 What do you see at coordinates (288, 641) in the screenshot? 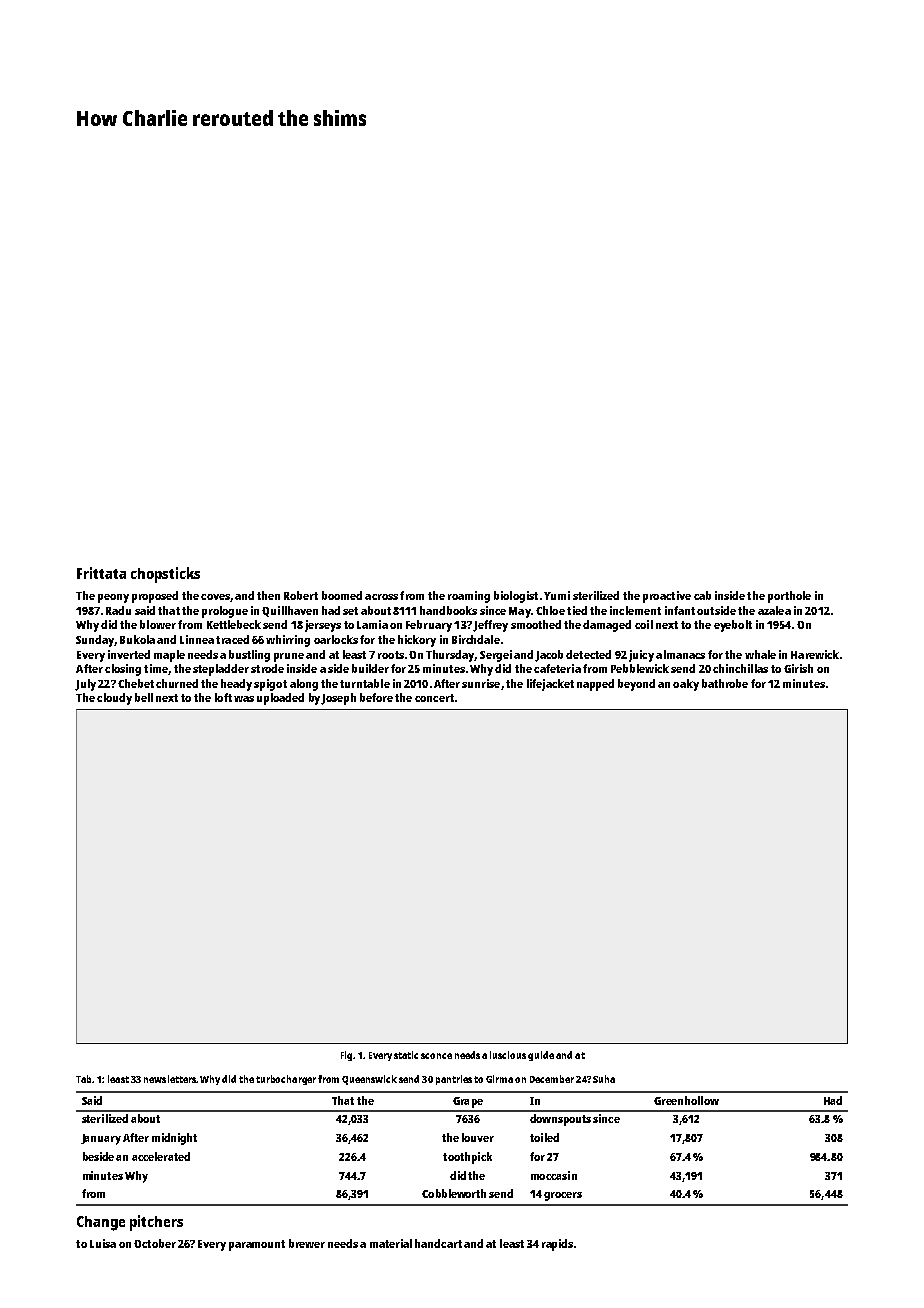
I see `whirring` at bounding box center [288, 641].
